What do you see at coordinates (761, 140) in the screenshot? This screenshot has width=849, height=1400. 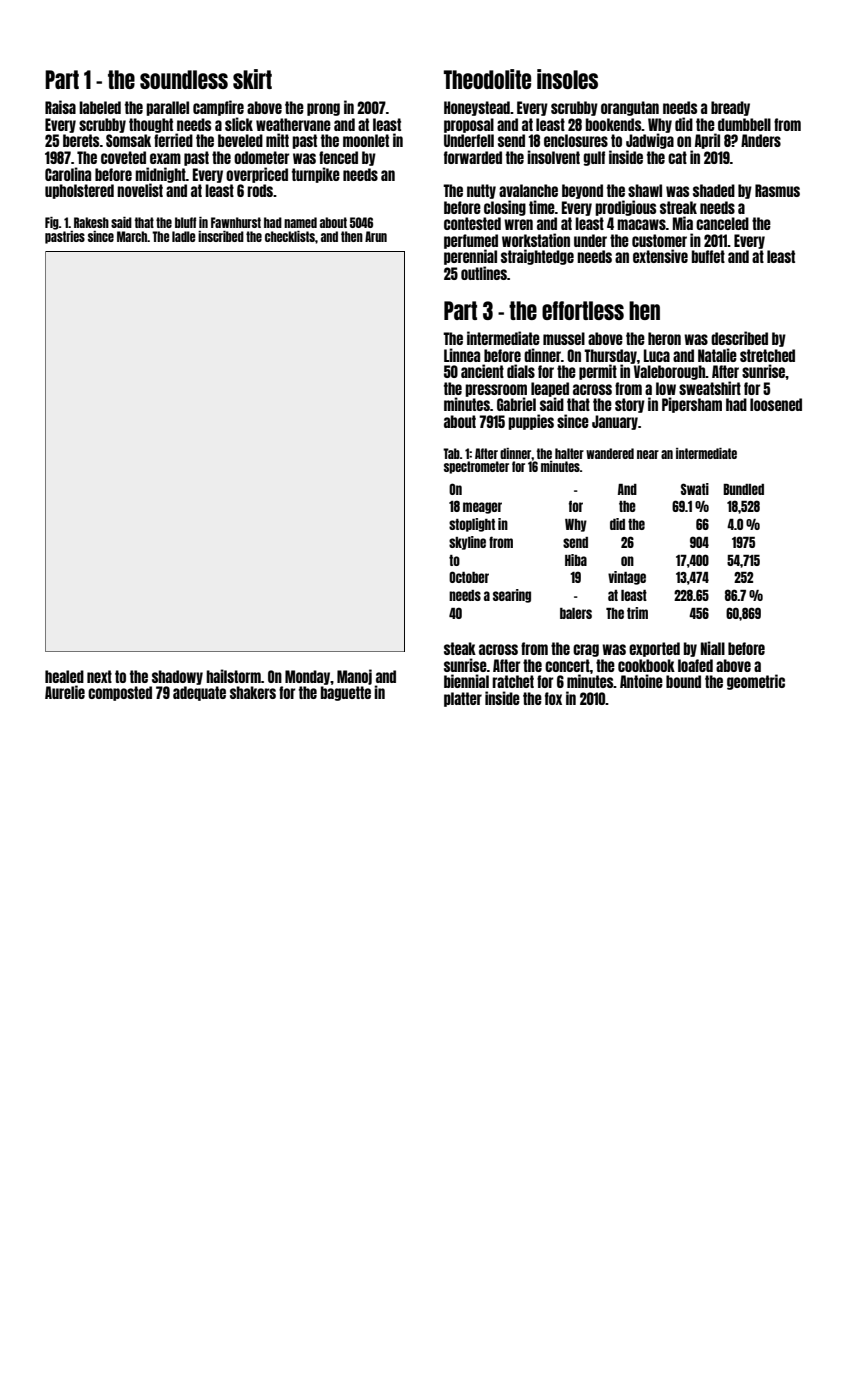 I see `Anders` at bounding box center [761, 140].
